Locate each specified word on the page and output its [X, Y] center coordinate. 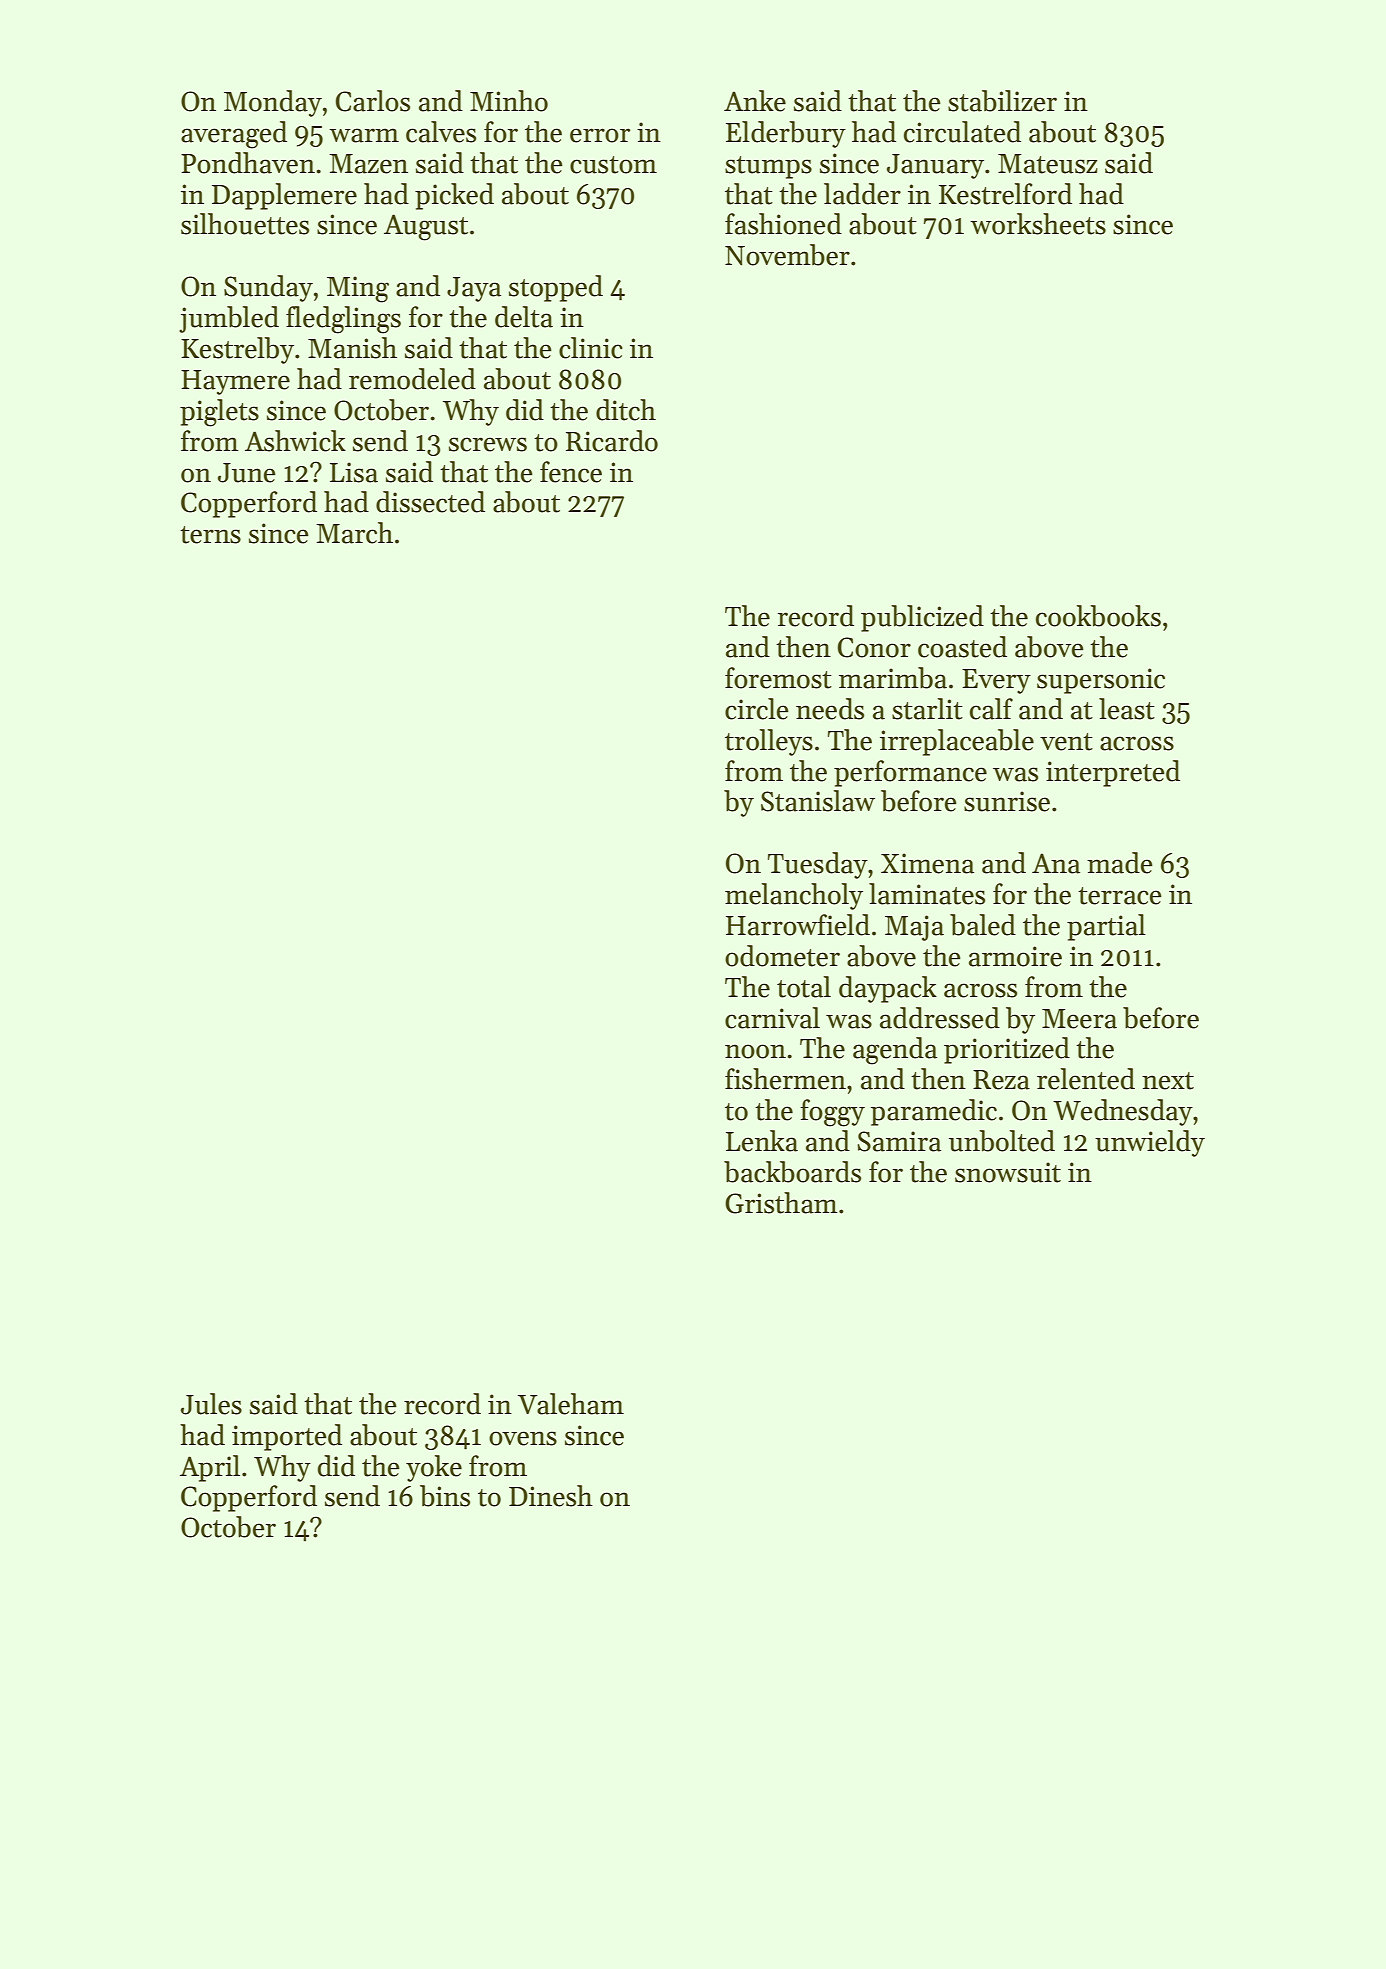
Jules [211, 1404]
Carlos [373, 101]
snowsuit [1008, 1172]
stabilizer [1002, 101]
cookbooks [1098, 616]
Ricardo [612, 441]
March [354, 533]
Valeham [571, 1404]
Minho [509, 101]
